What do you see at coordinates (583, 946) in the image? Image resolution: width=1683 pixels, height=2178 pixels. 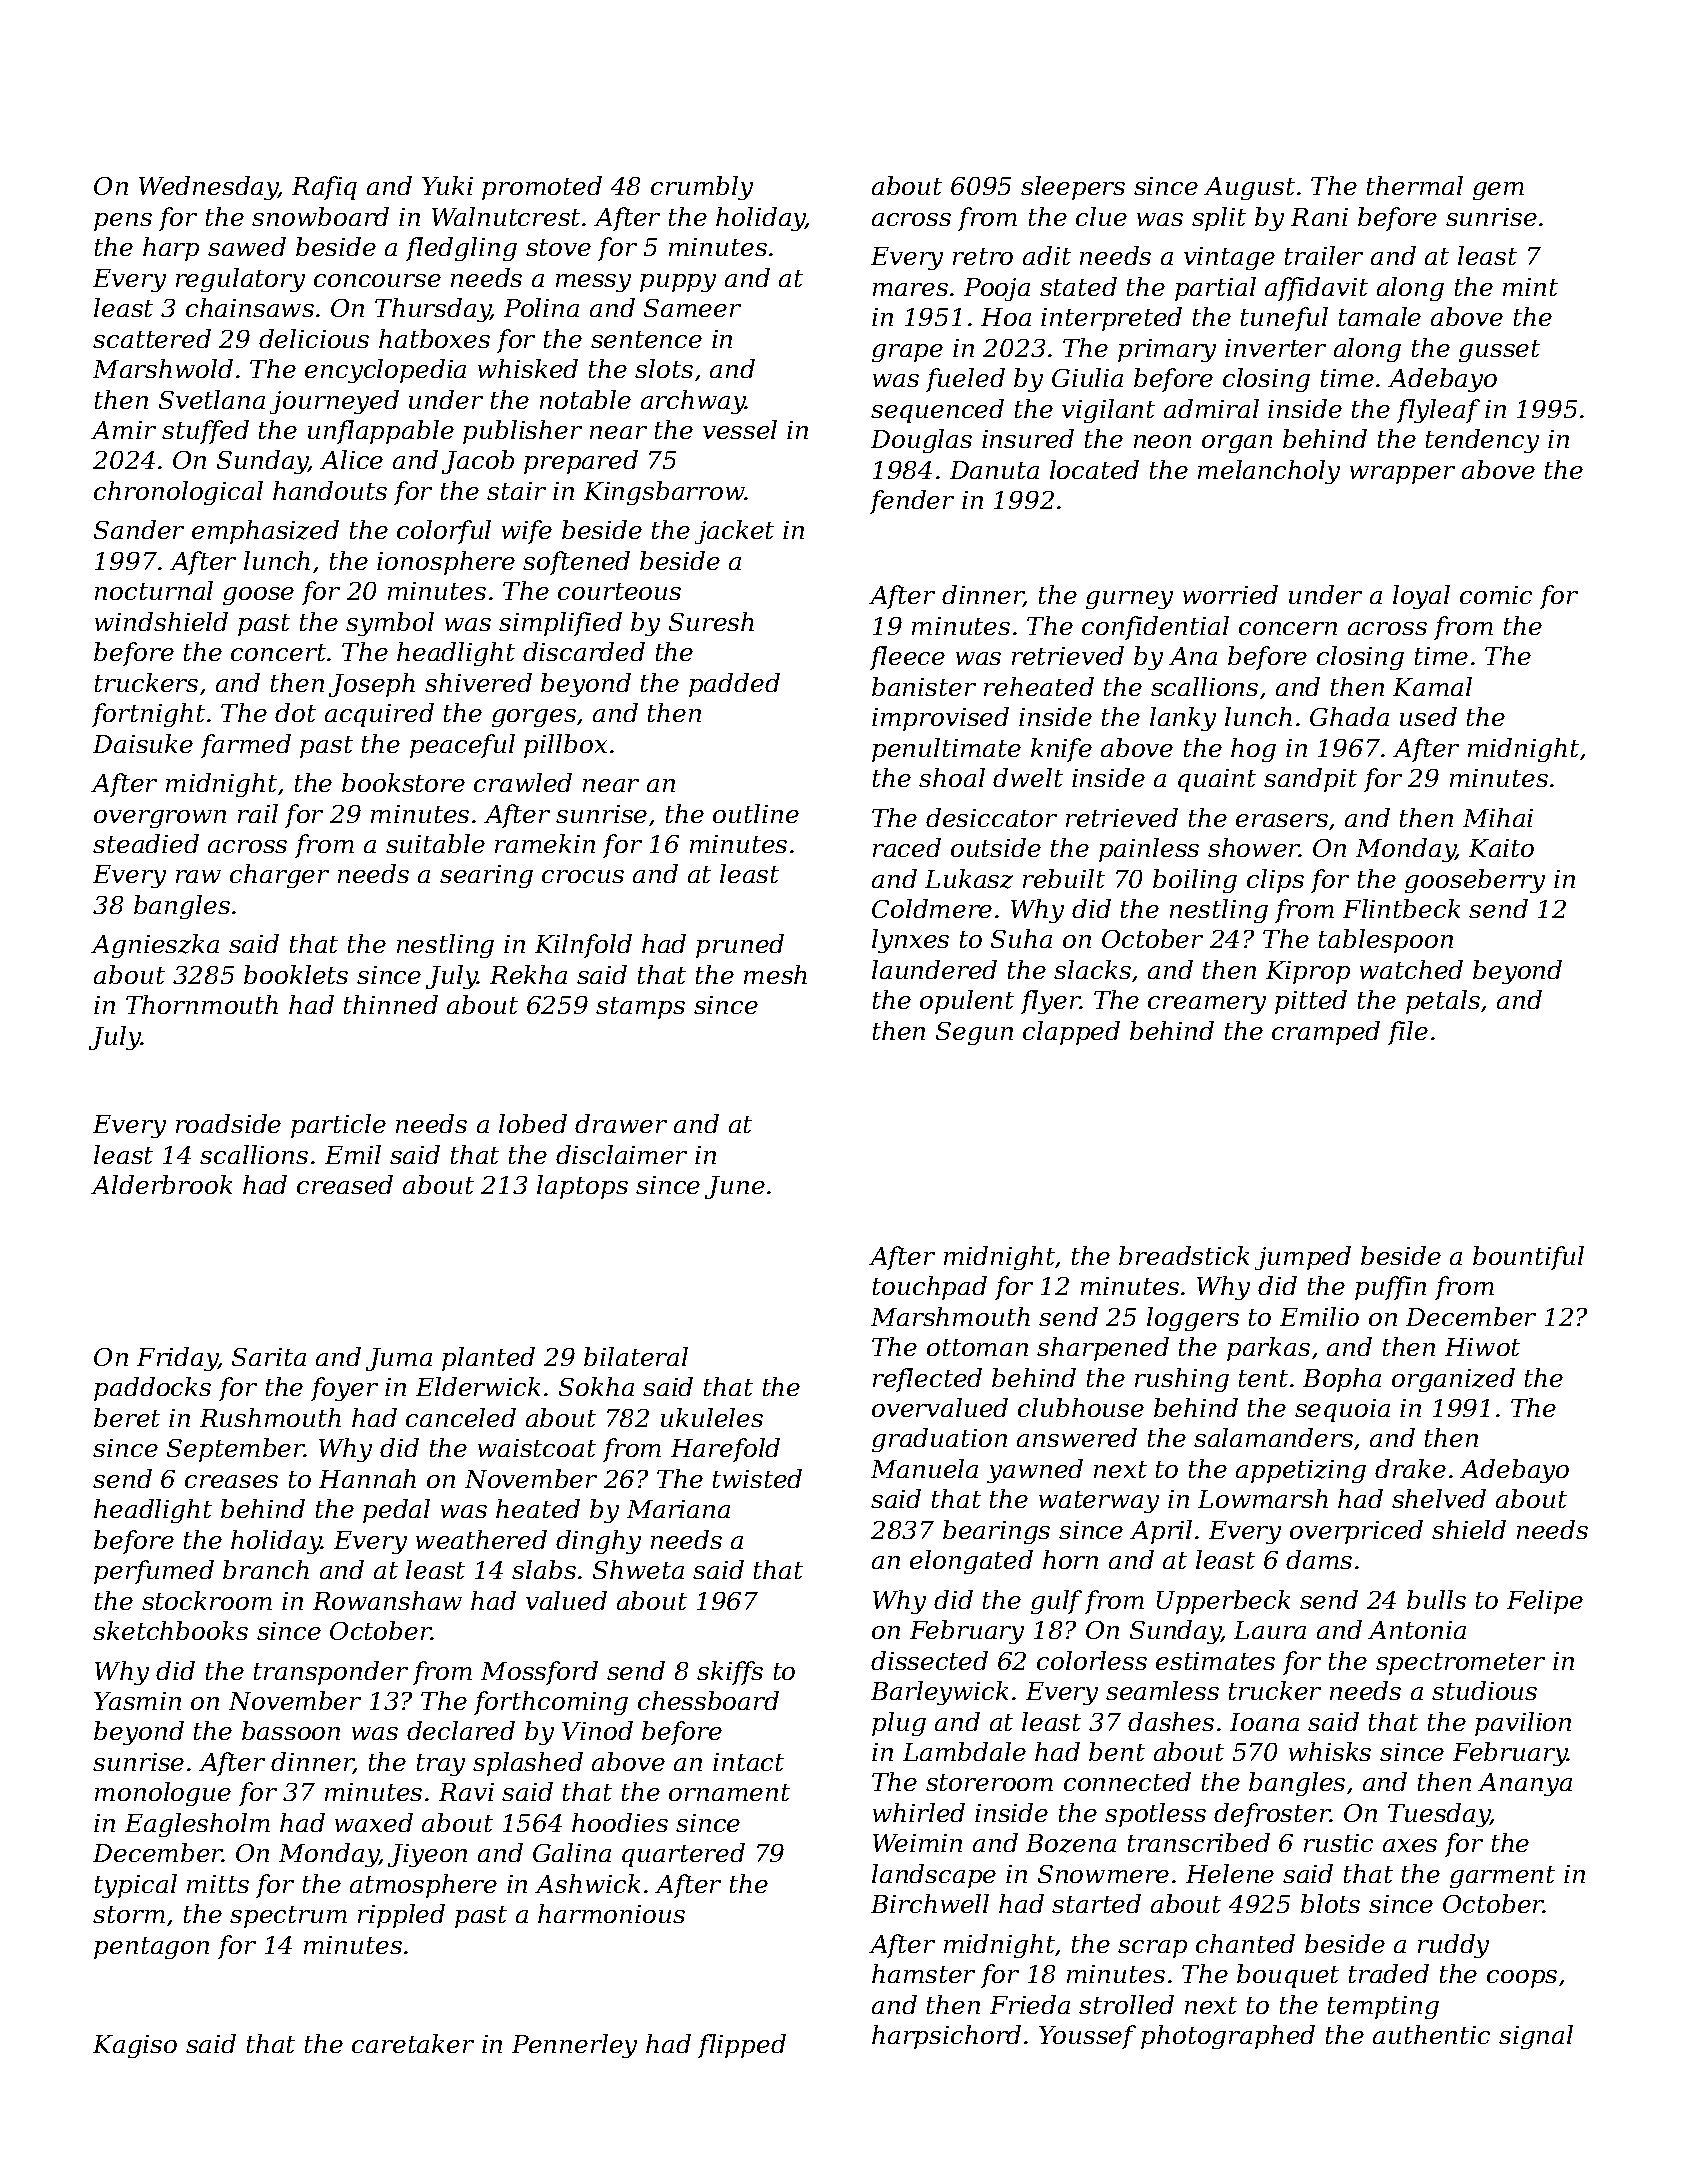 I see `Kilnfold` at bounding box center [583, 946].
